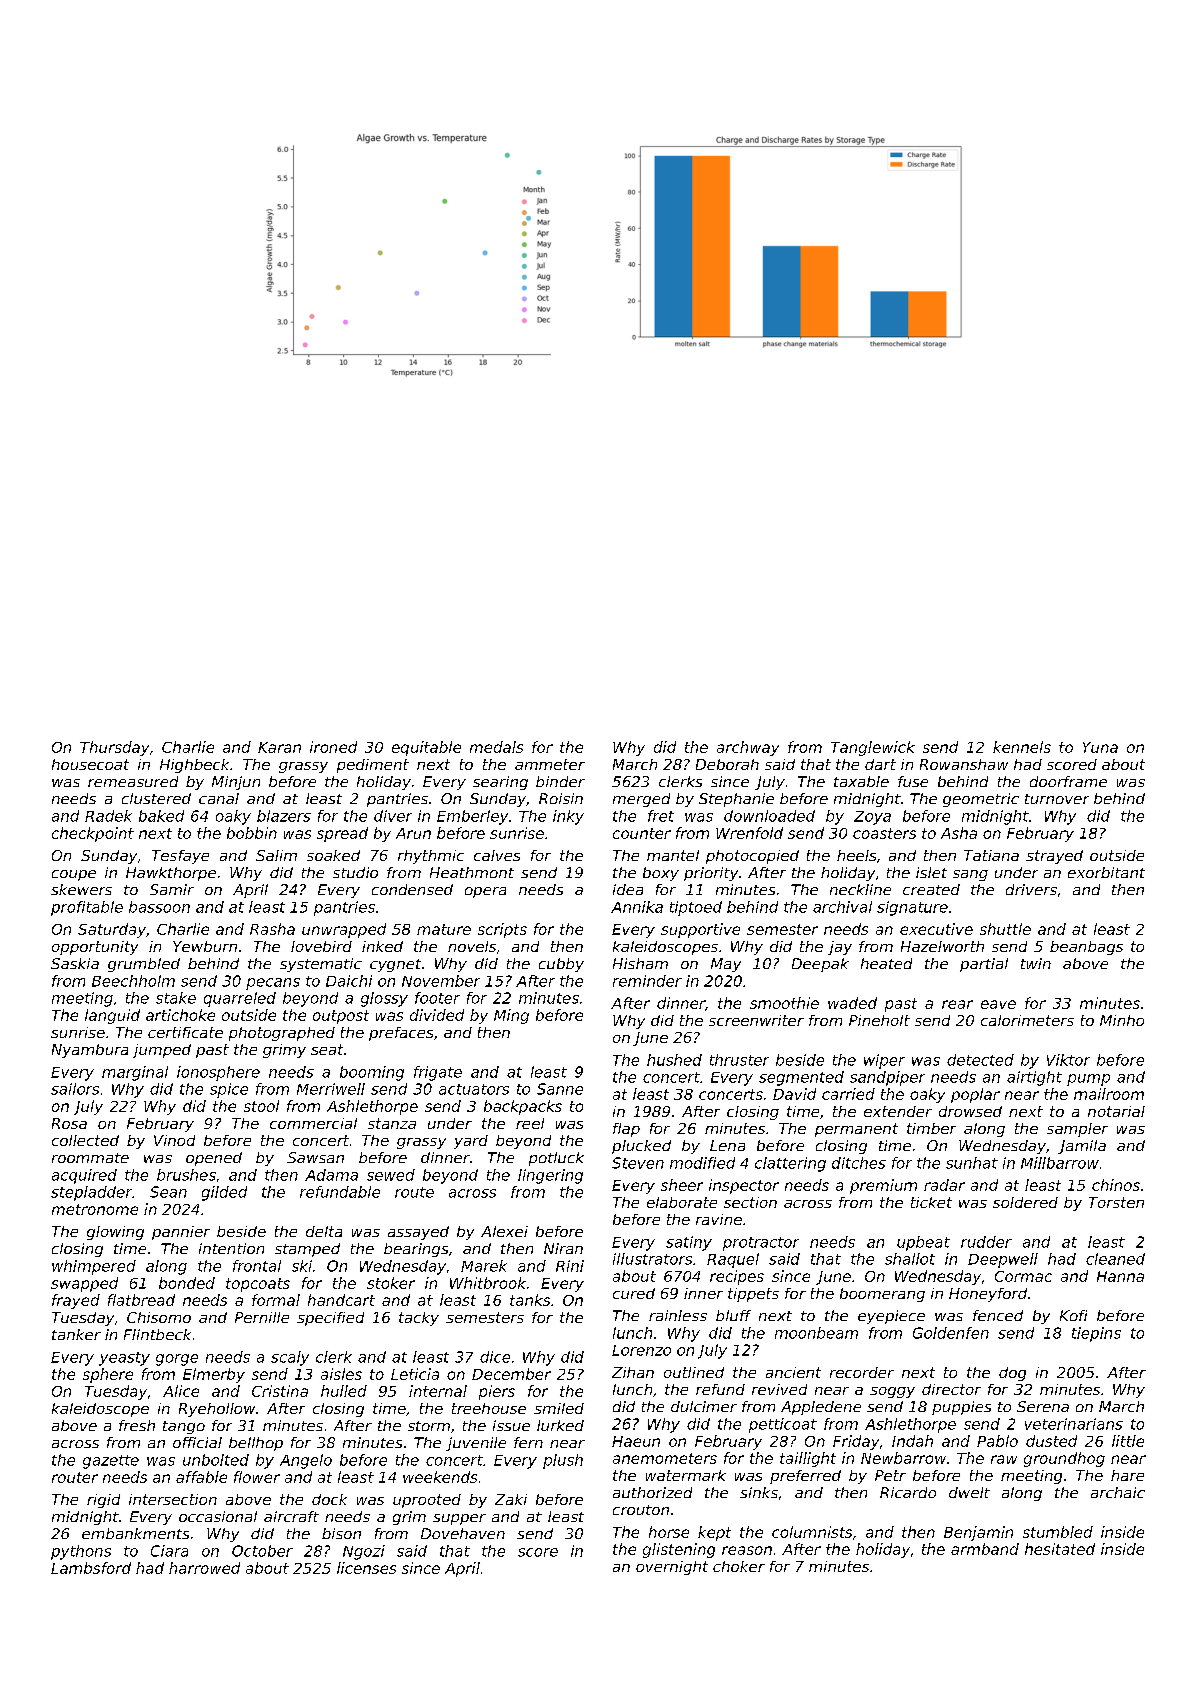  What do you see at coordinates (112, 1016) in the page?
I see `languid` at bounding box center [112, 1016].
